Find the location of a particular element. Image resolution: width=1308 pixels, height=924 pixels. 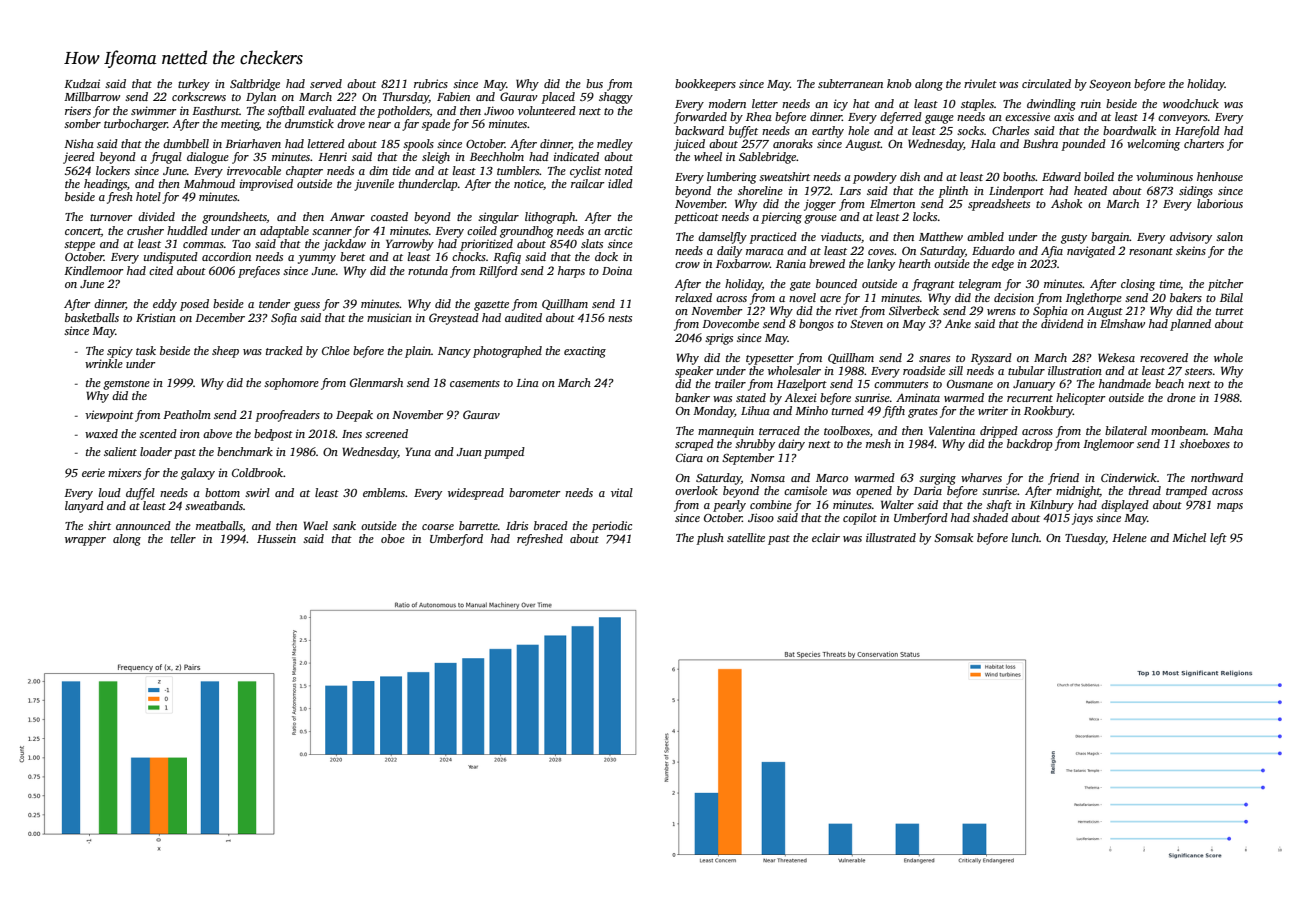

sidings is located at coordinates (1196, 192).
